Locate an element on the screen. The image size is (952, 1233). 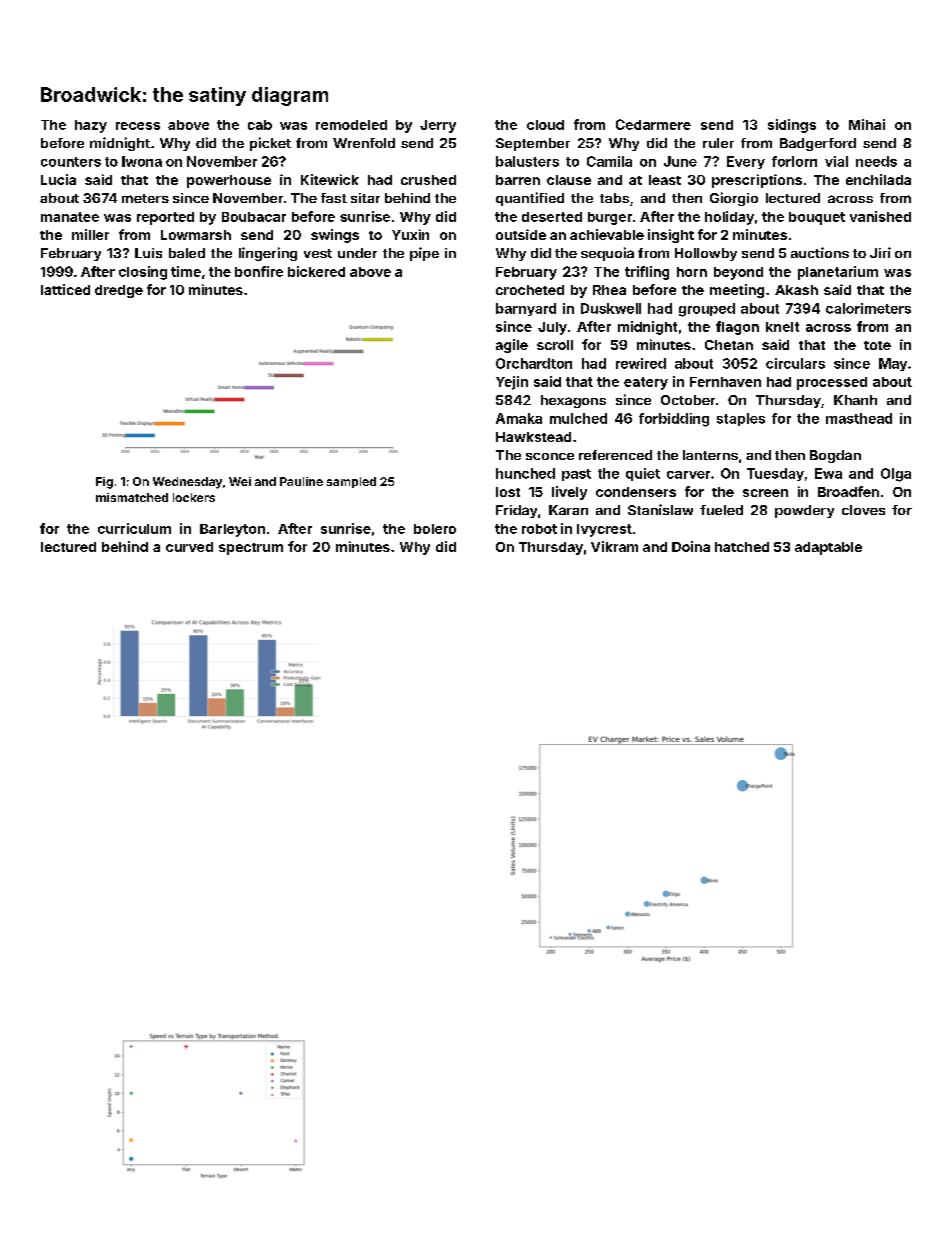
remodeled is located at coordinates (351, 125).
